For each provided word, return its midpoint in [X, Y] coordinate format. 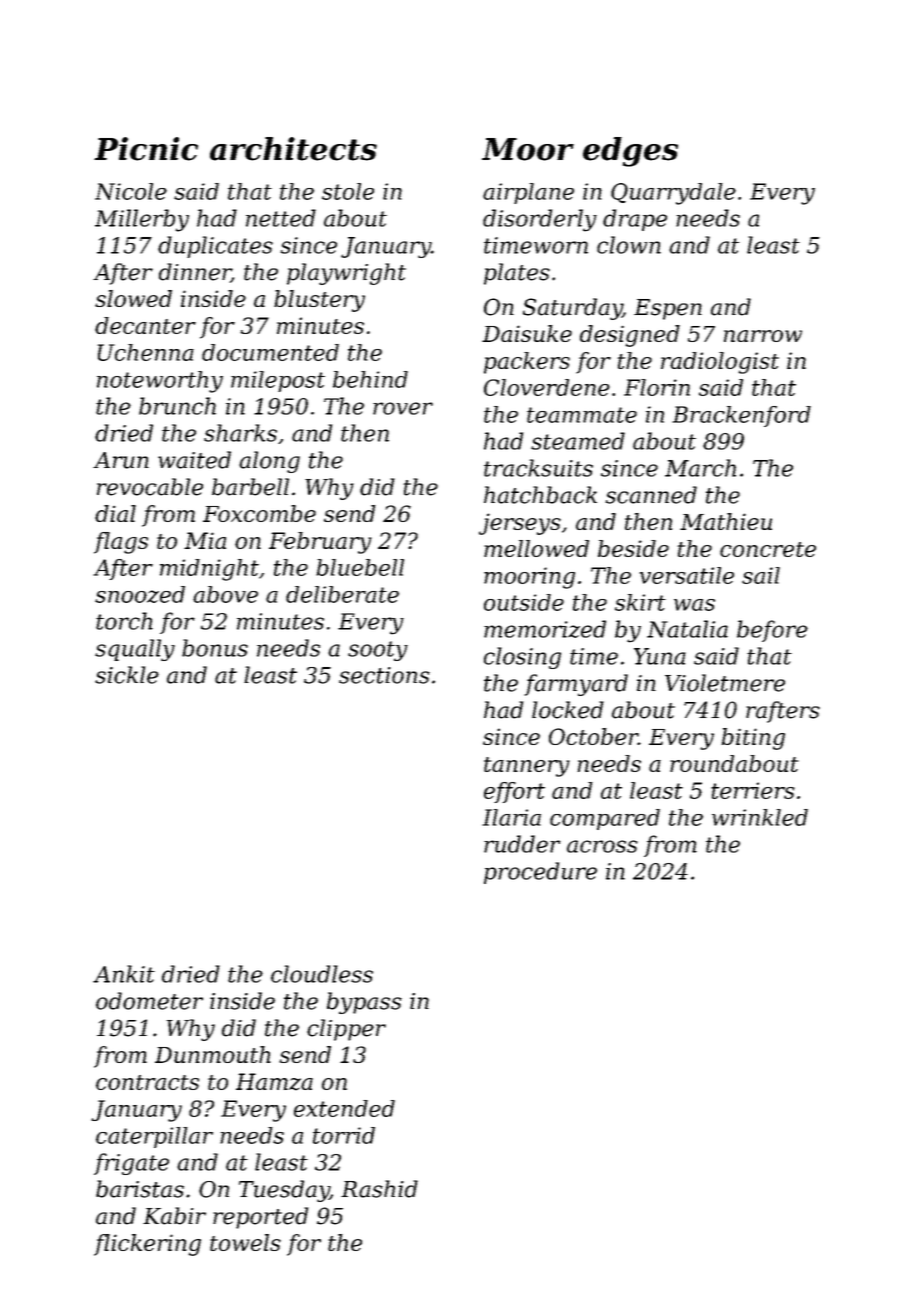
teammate [582, 415]
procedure [540, 873]
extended [344, 1108]
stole [348, 191]
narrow [763, 336]
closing [522, 658]
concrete [768, 549]
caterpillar [154, 1137]
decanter [145, 325]
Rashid [379, 1189]
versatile [687, 575]
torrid [344, 1135]
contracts [147, 1082]
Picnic [146, 149]
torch [124, 621]
